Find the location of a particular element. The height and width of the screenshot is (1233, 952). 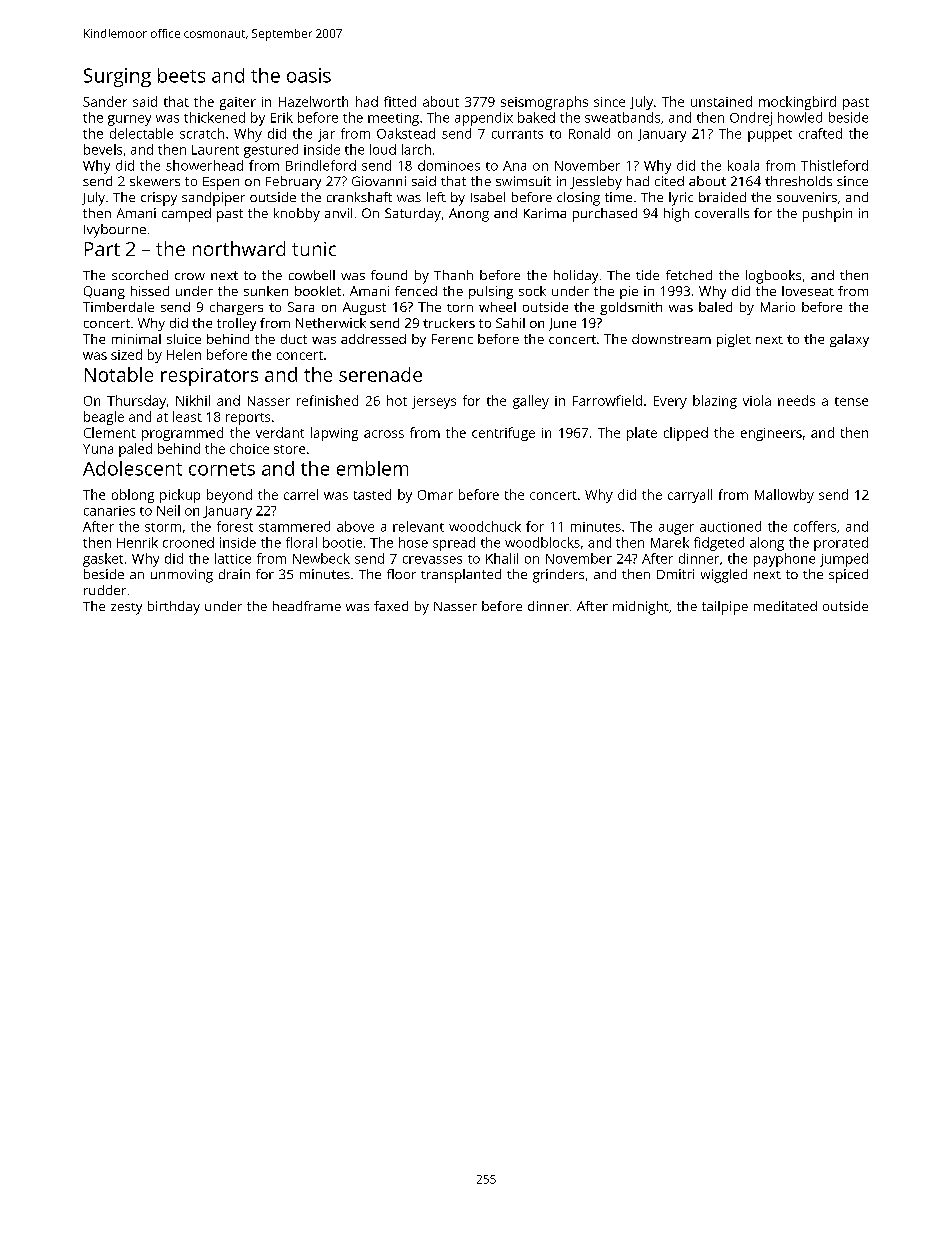

loveseat is located at coordinates (808, 291).
